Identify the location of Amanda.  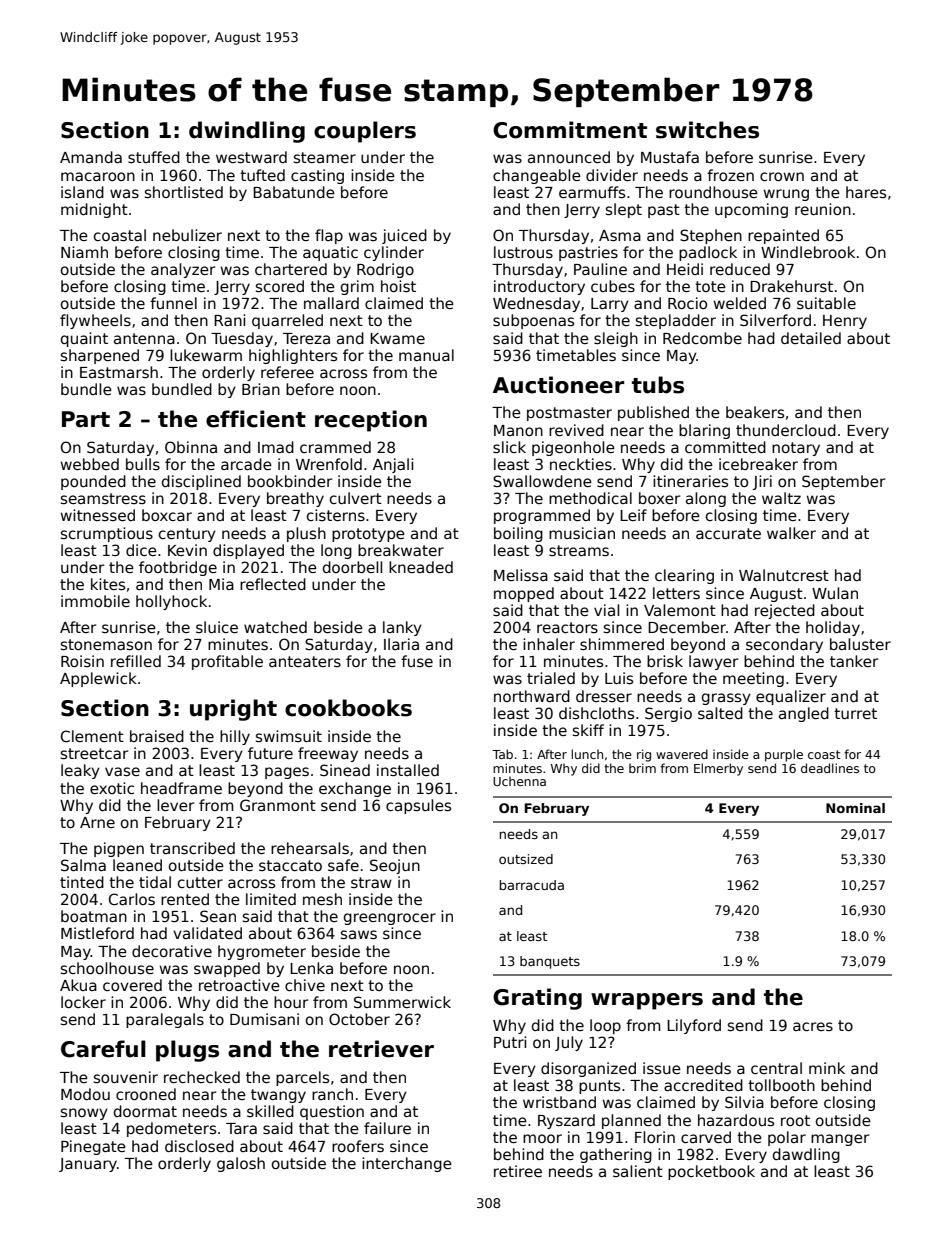
(91, 157).
